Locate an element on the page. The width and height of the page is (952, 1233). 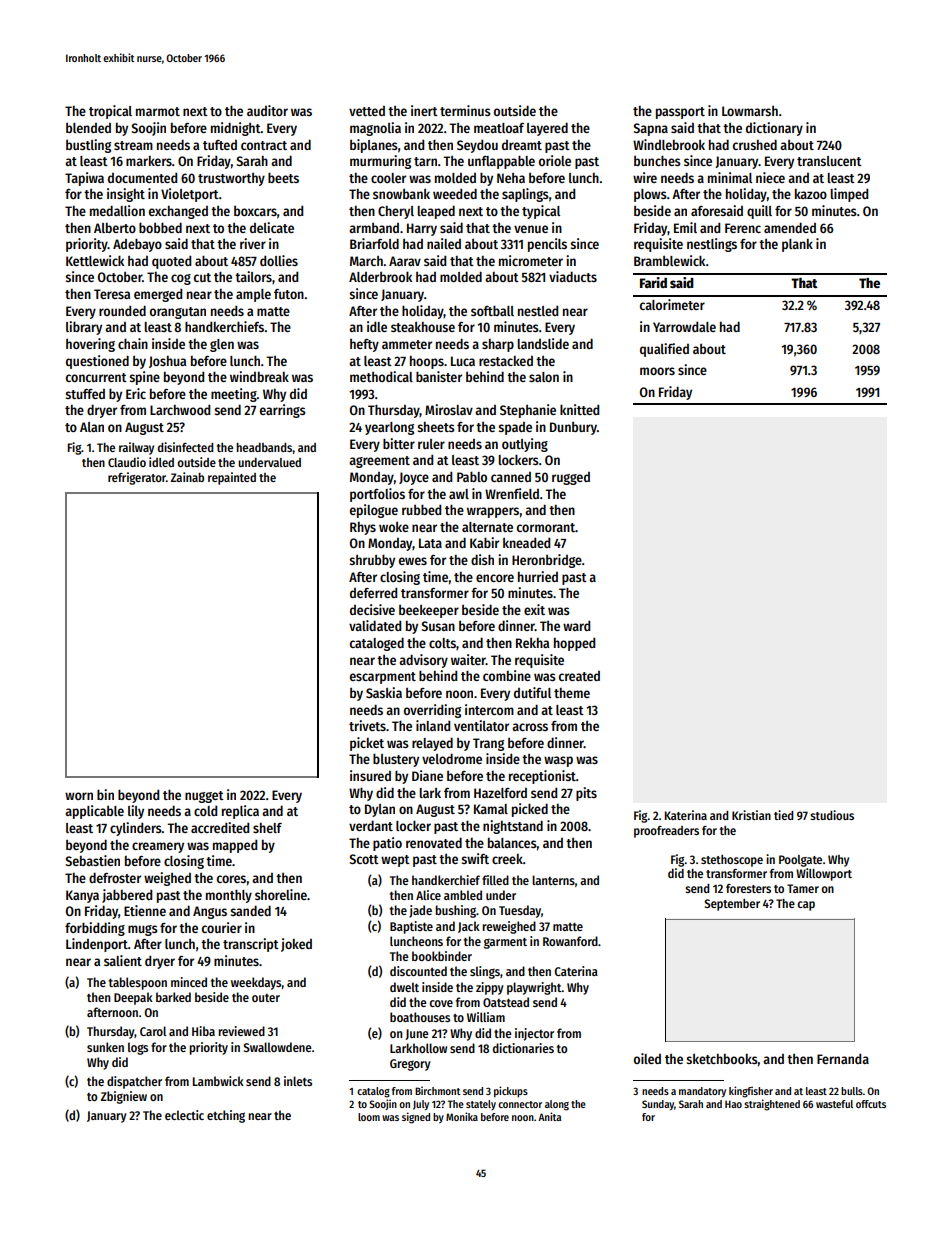
hopped is located at coordinates (574, 644).
